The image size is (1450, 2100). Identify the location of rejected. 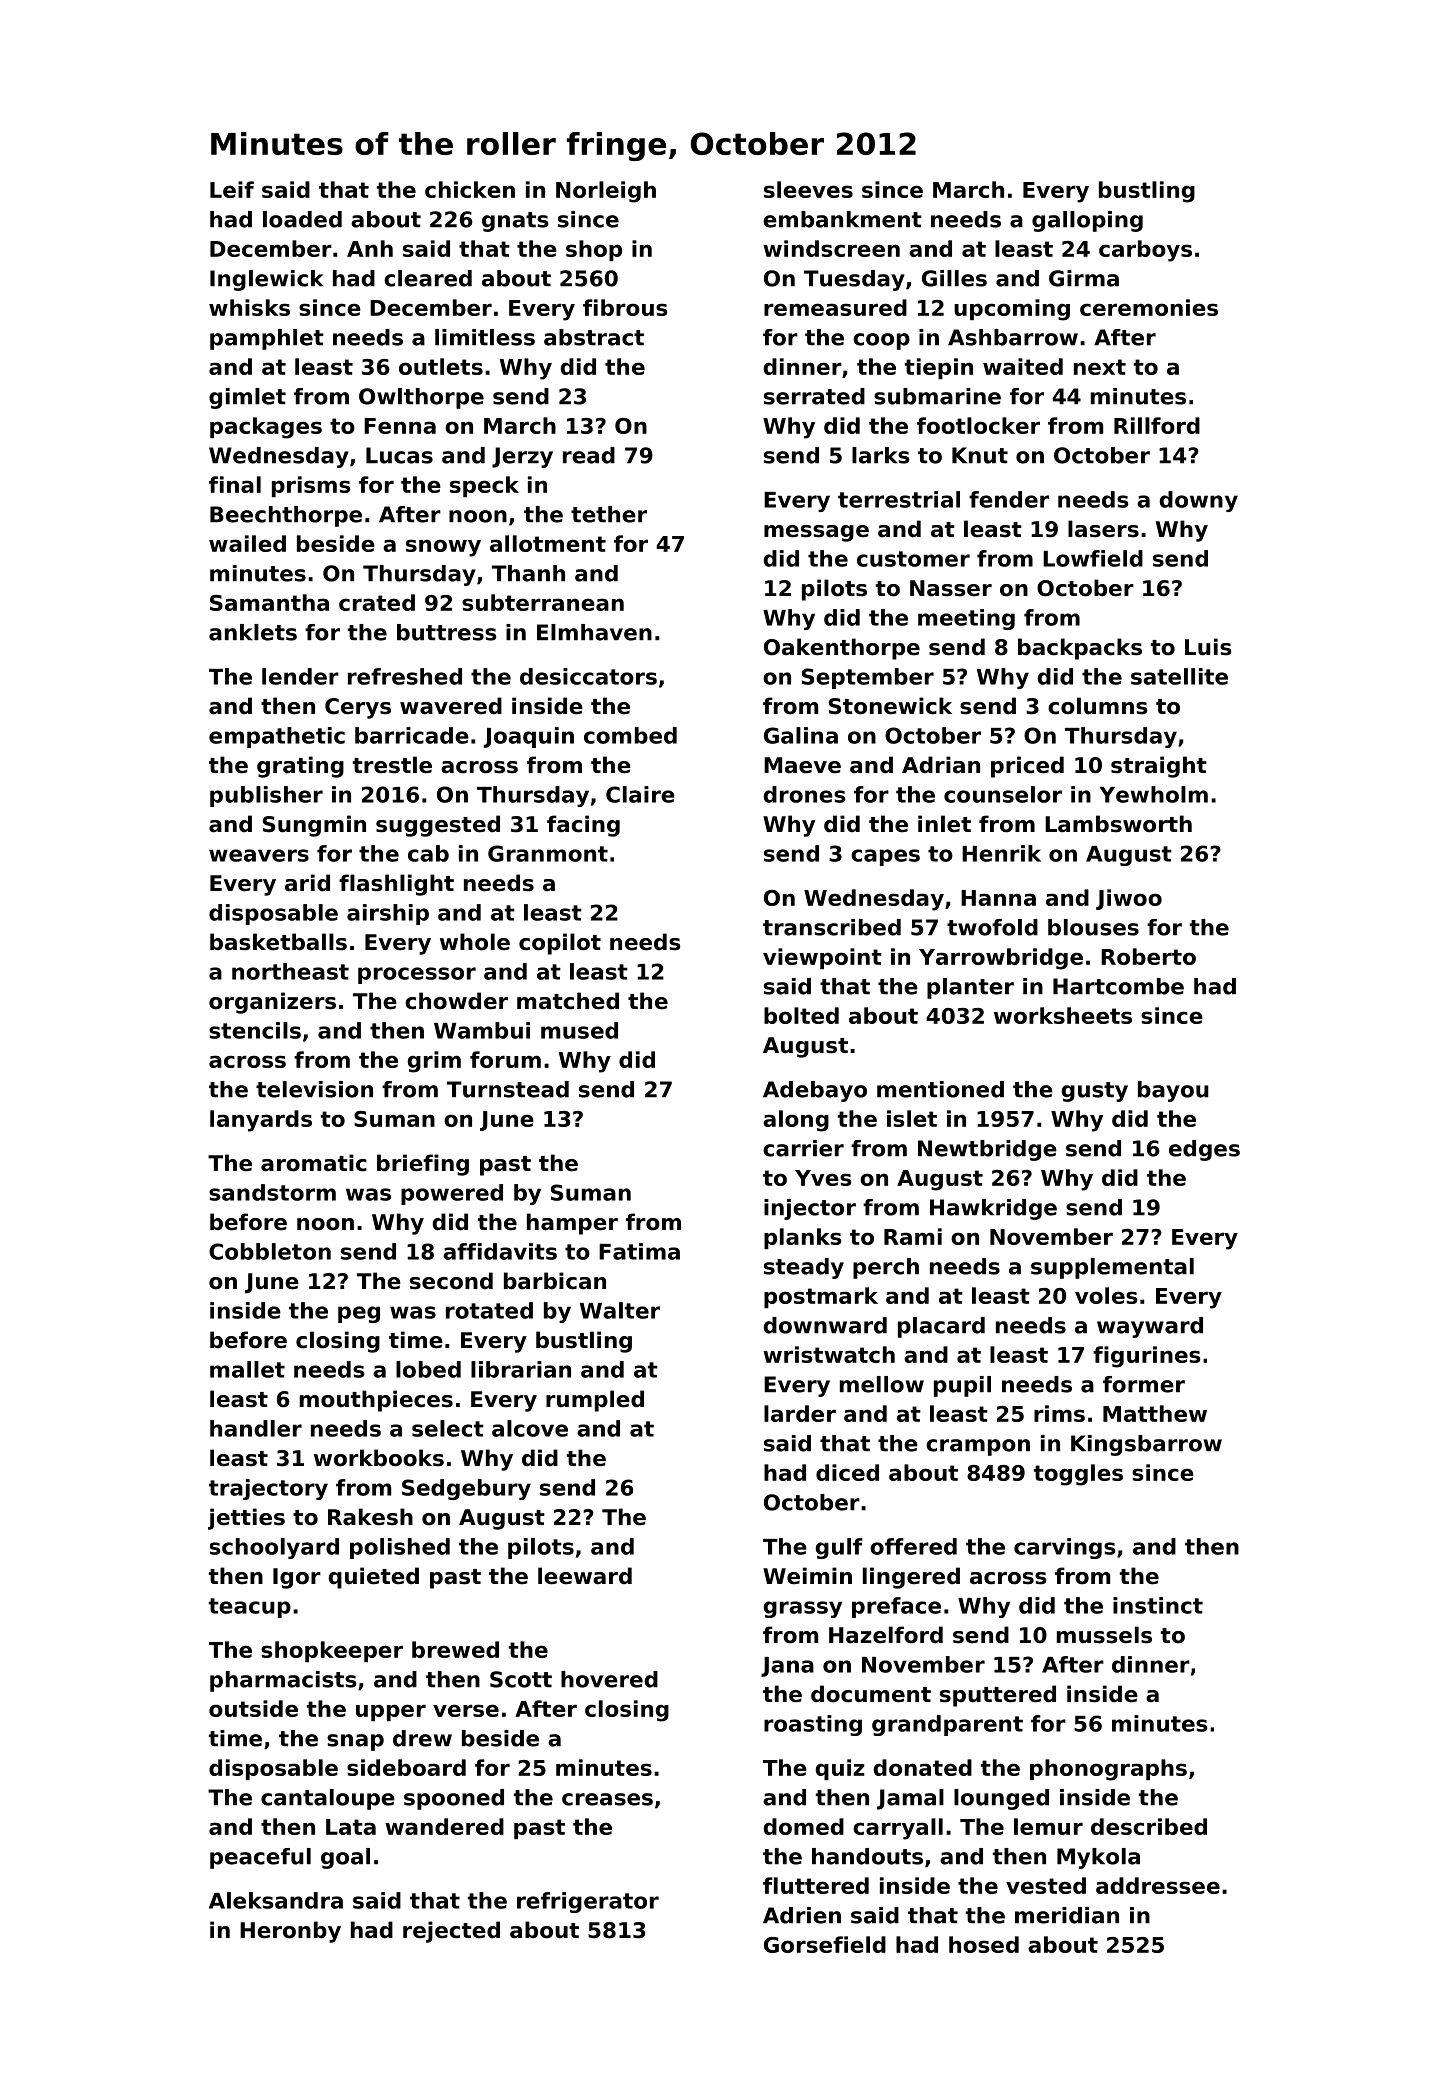
(451, 1932).
